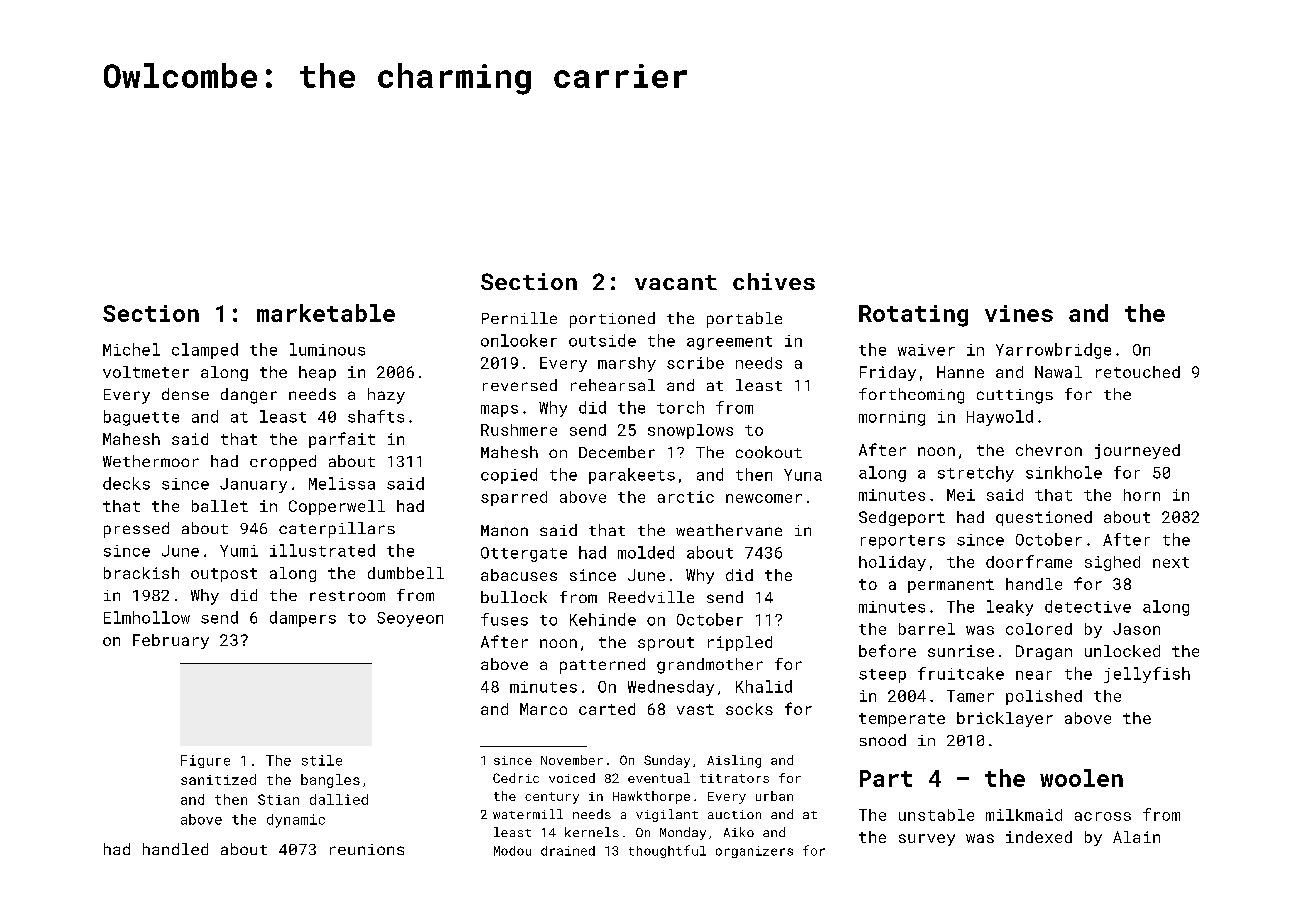 The image size is (1308, 924). What do you see at coordinates (651, 597) in the image?
I see `Reedville` at bounding box center [651, 597].
